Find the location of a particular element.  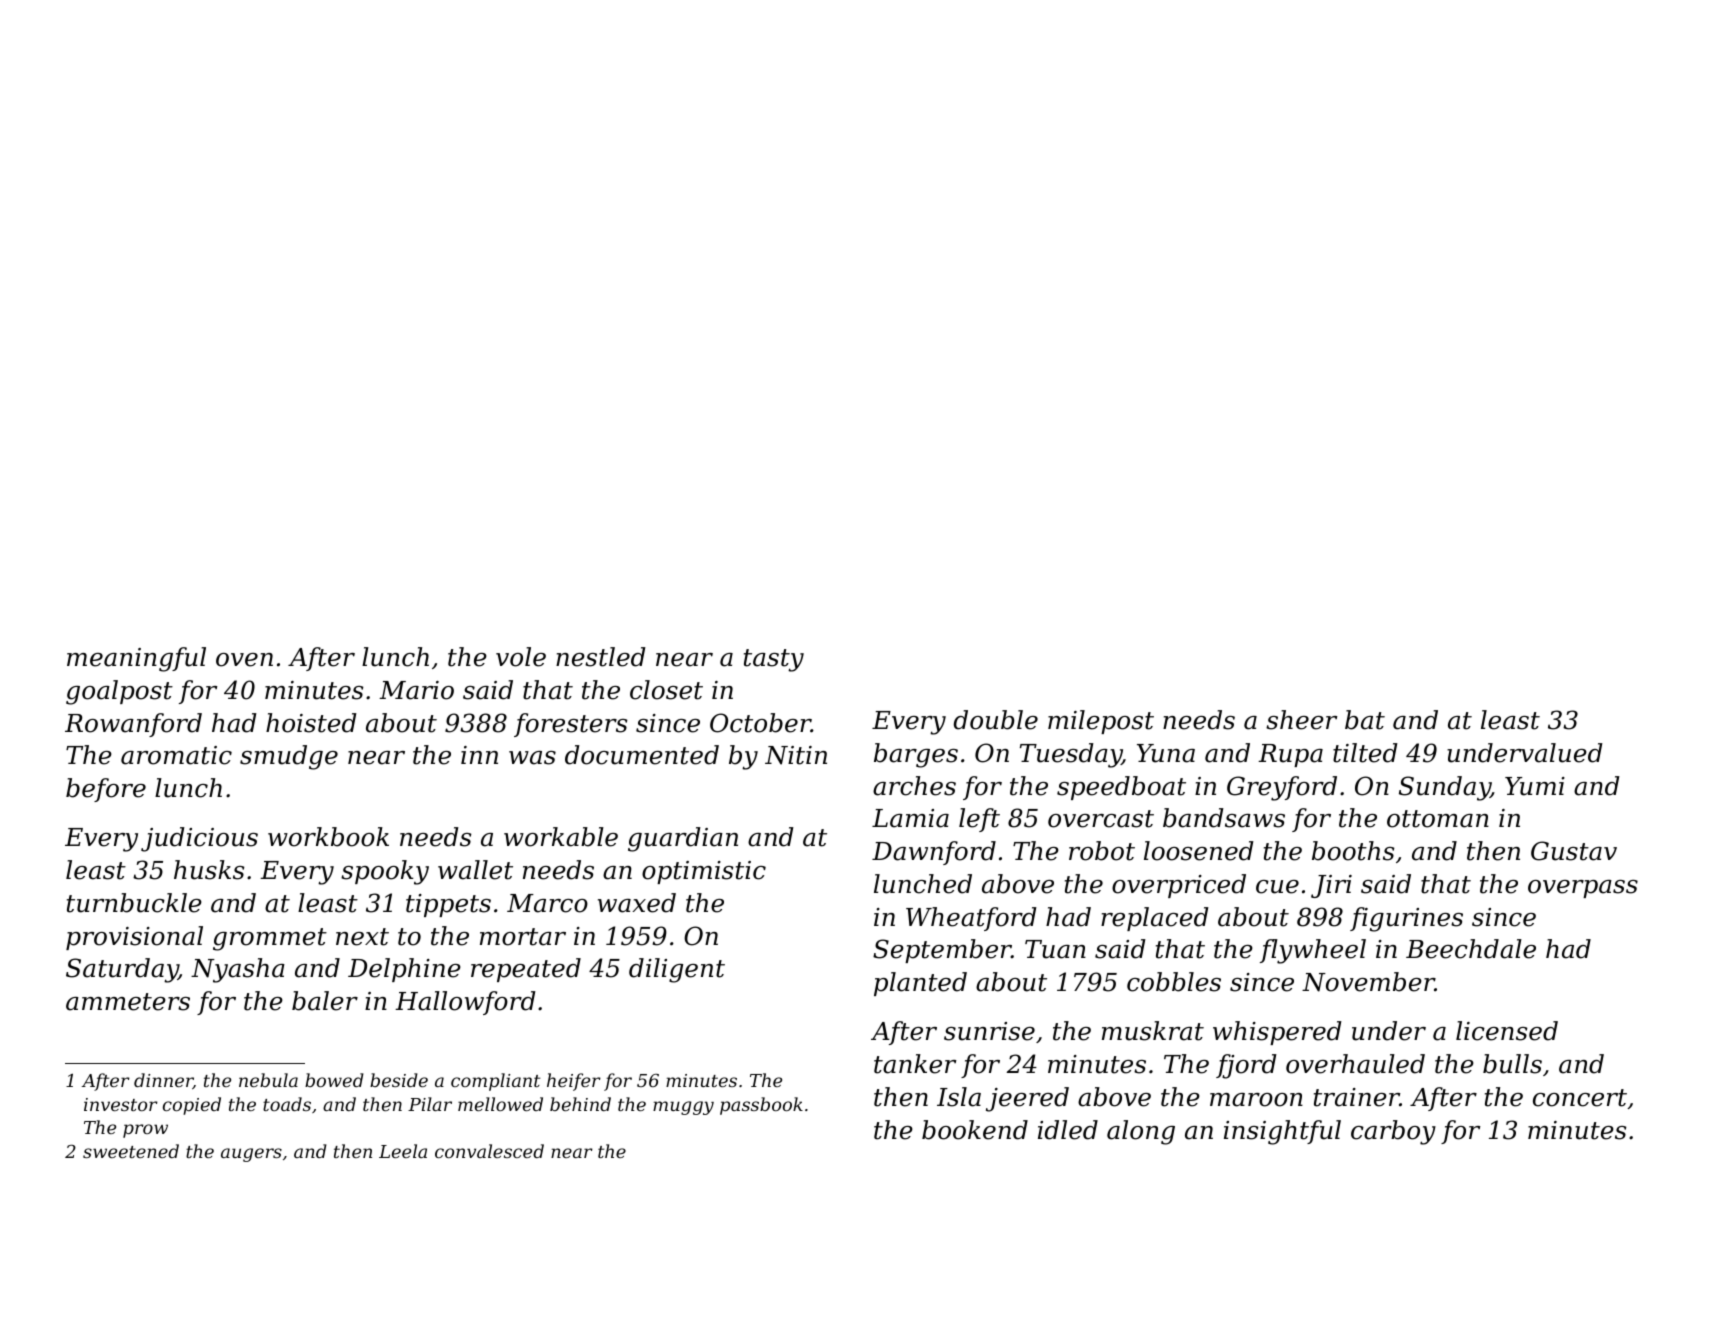

Rowanford is located at coordinates (133, 725).
